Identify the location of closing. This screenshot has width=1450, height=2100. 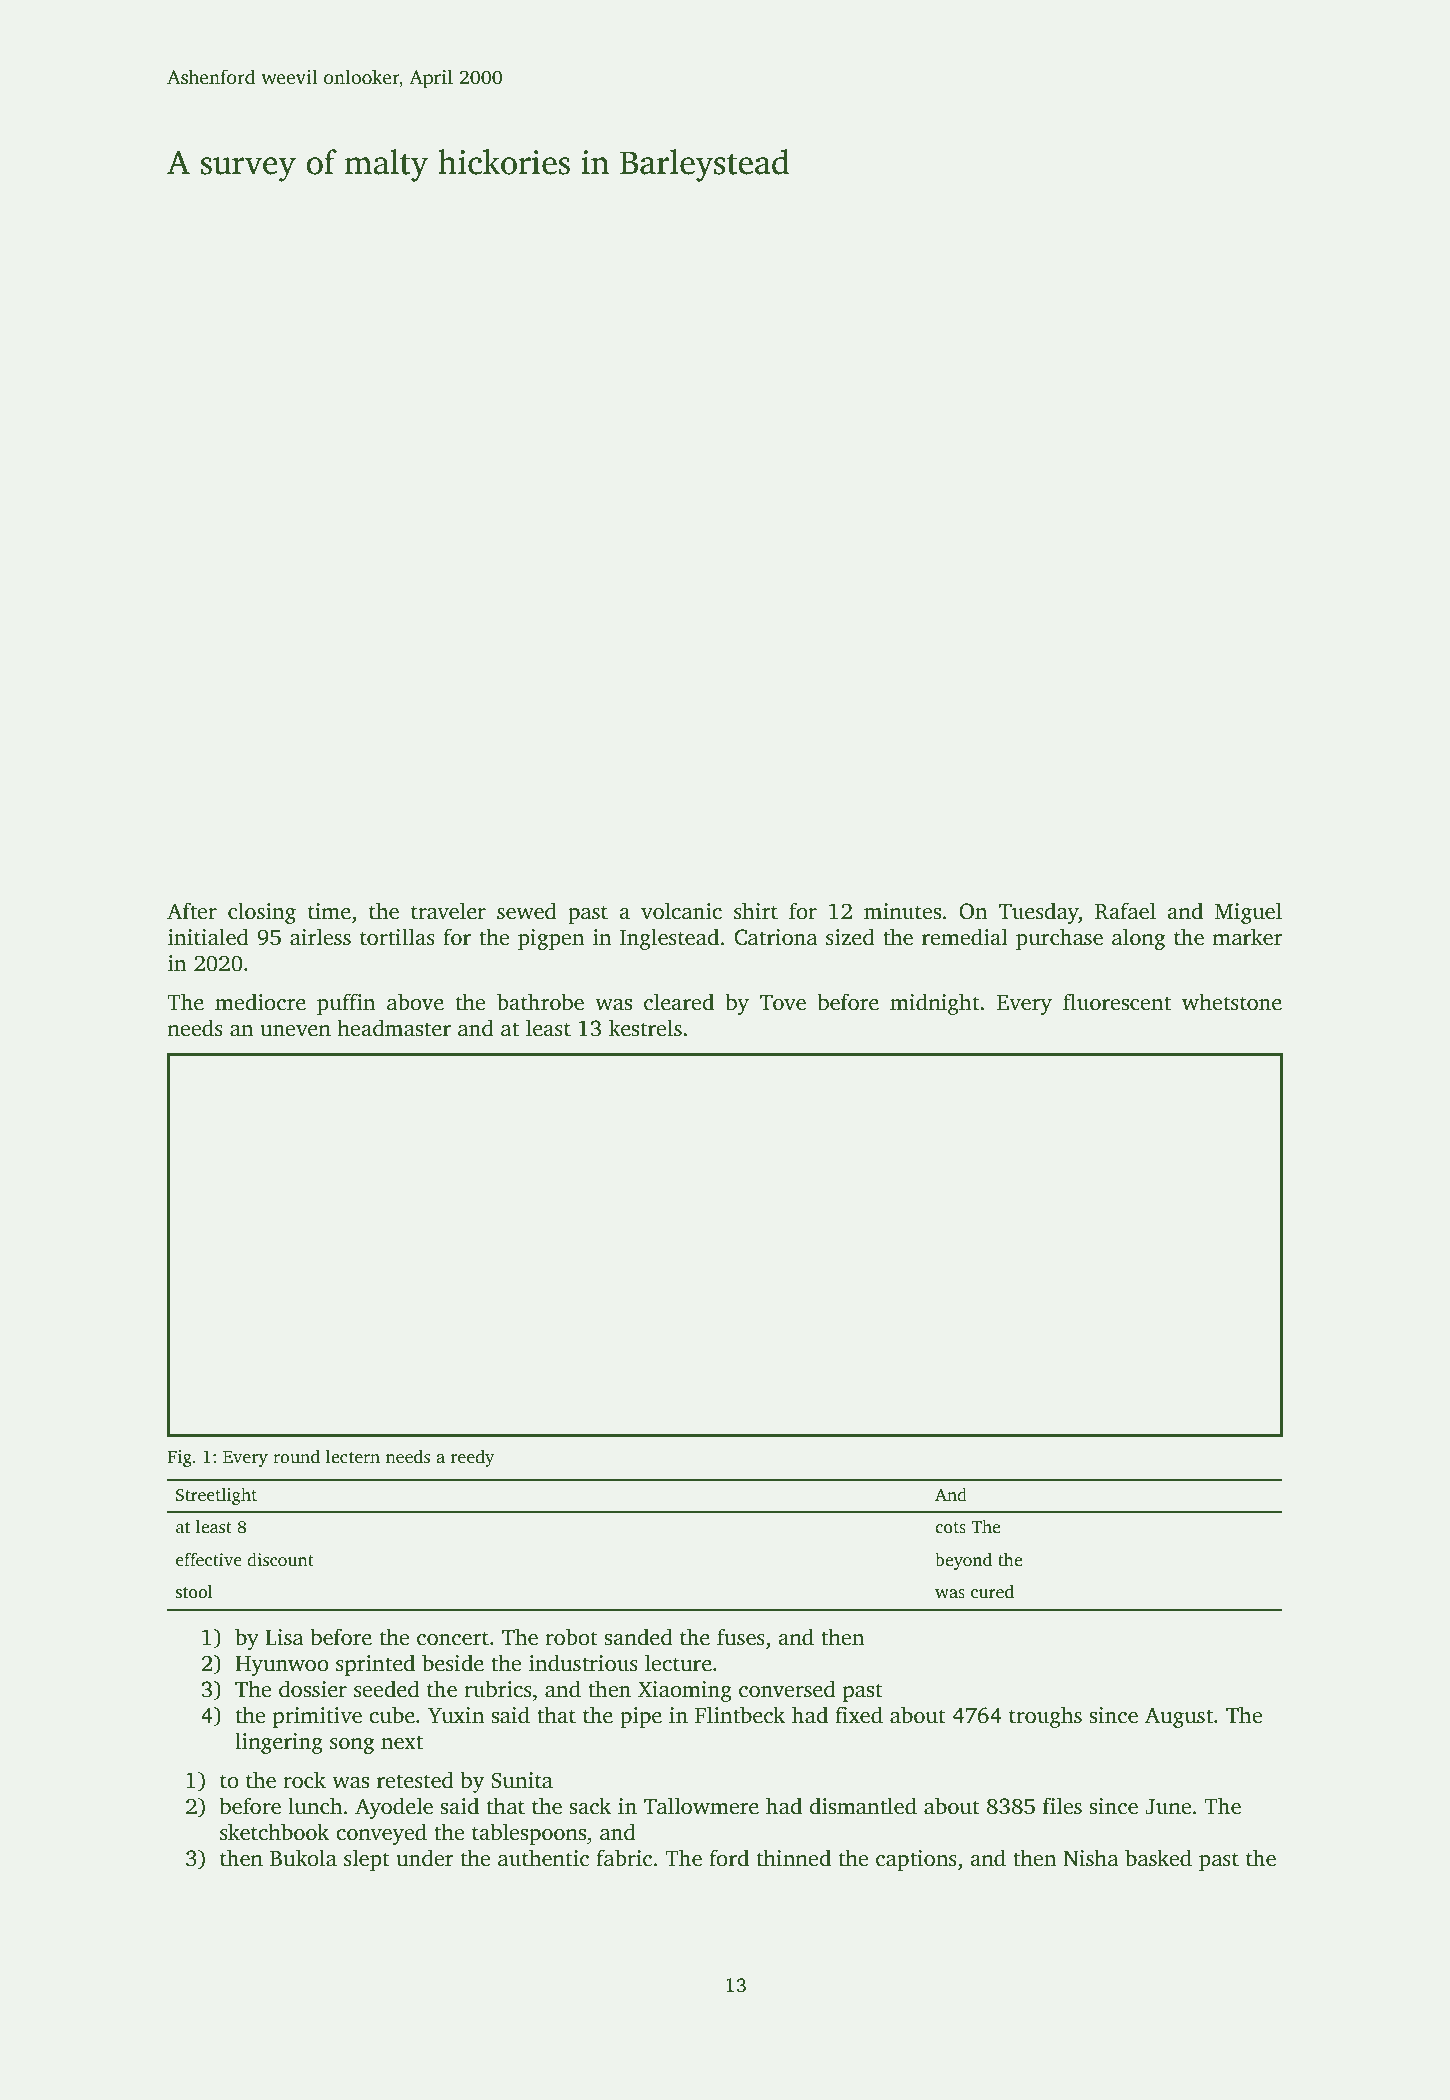
(262, 913).
